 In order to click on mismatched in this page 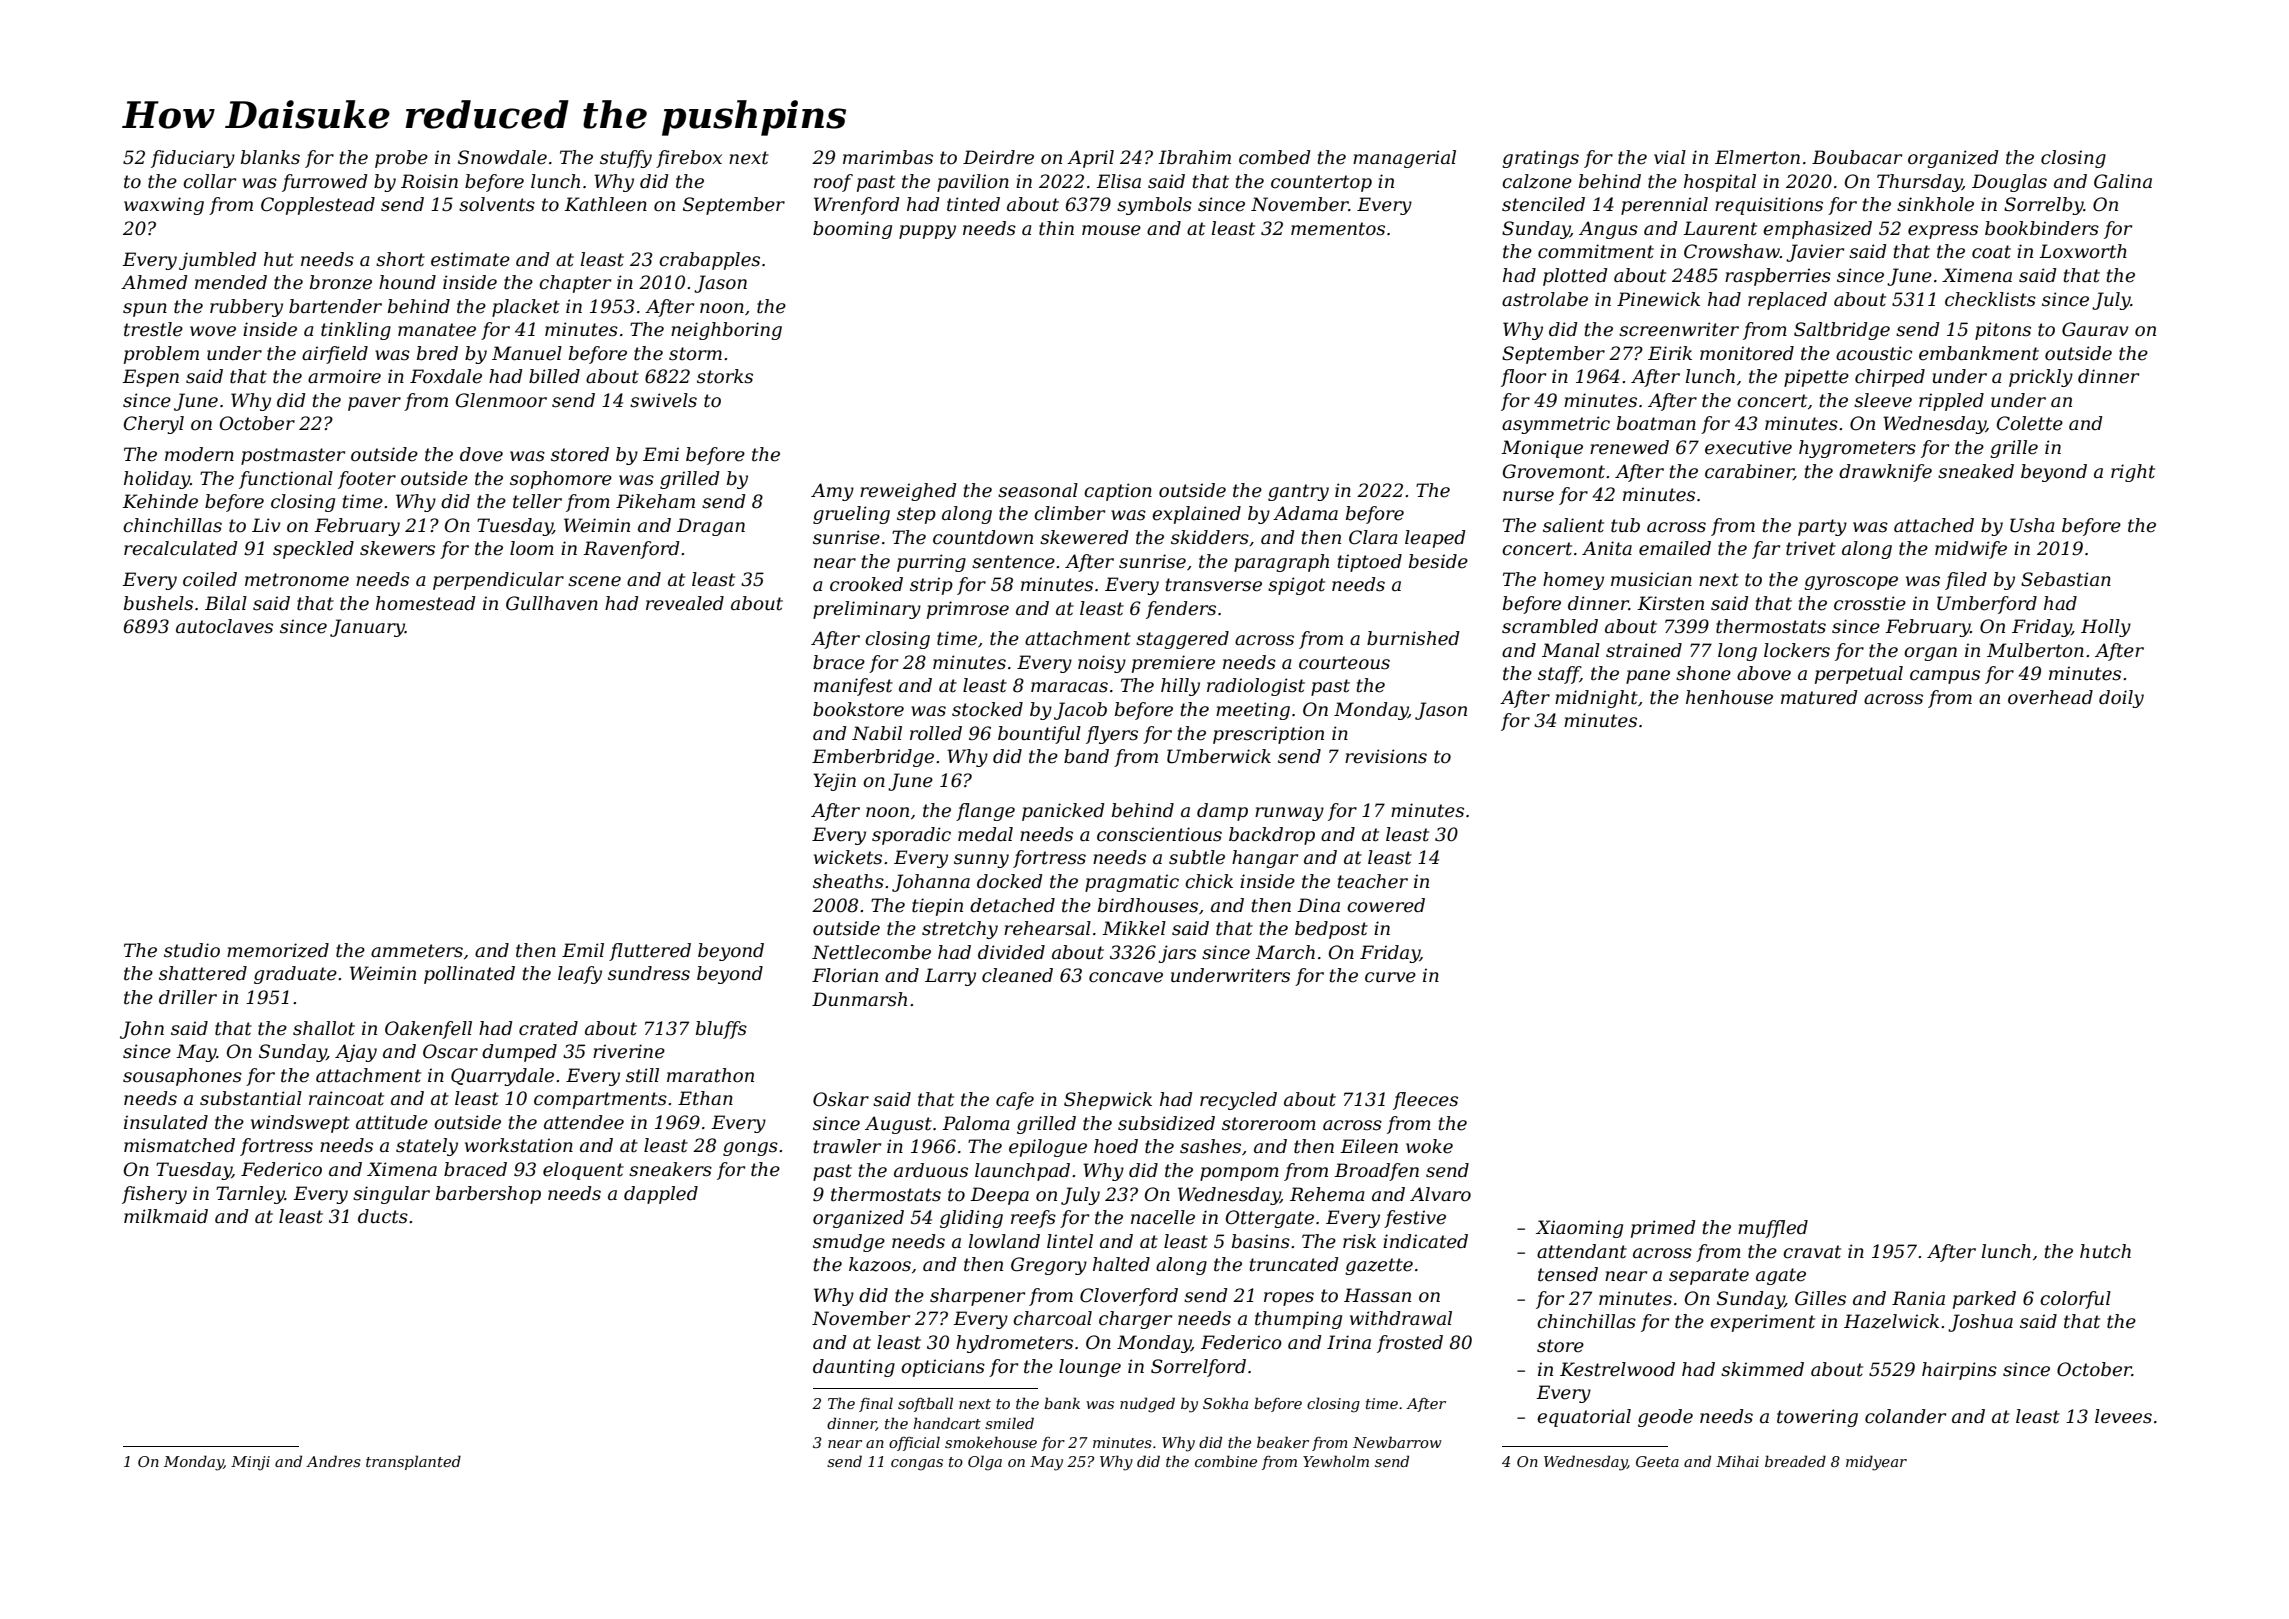, I will do `click(179, 1145)`.
